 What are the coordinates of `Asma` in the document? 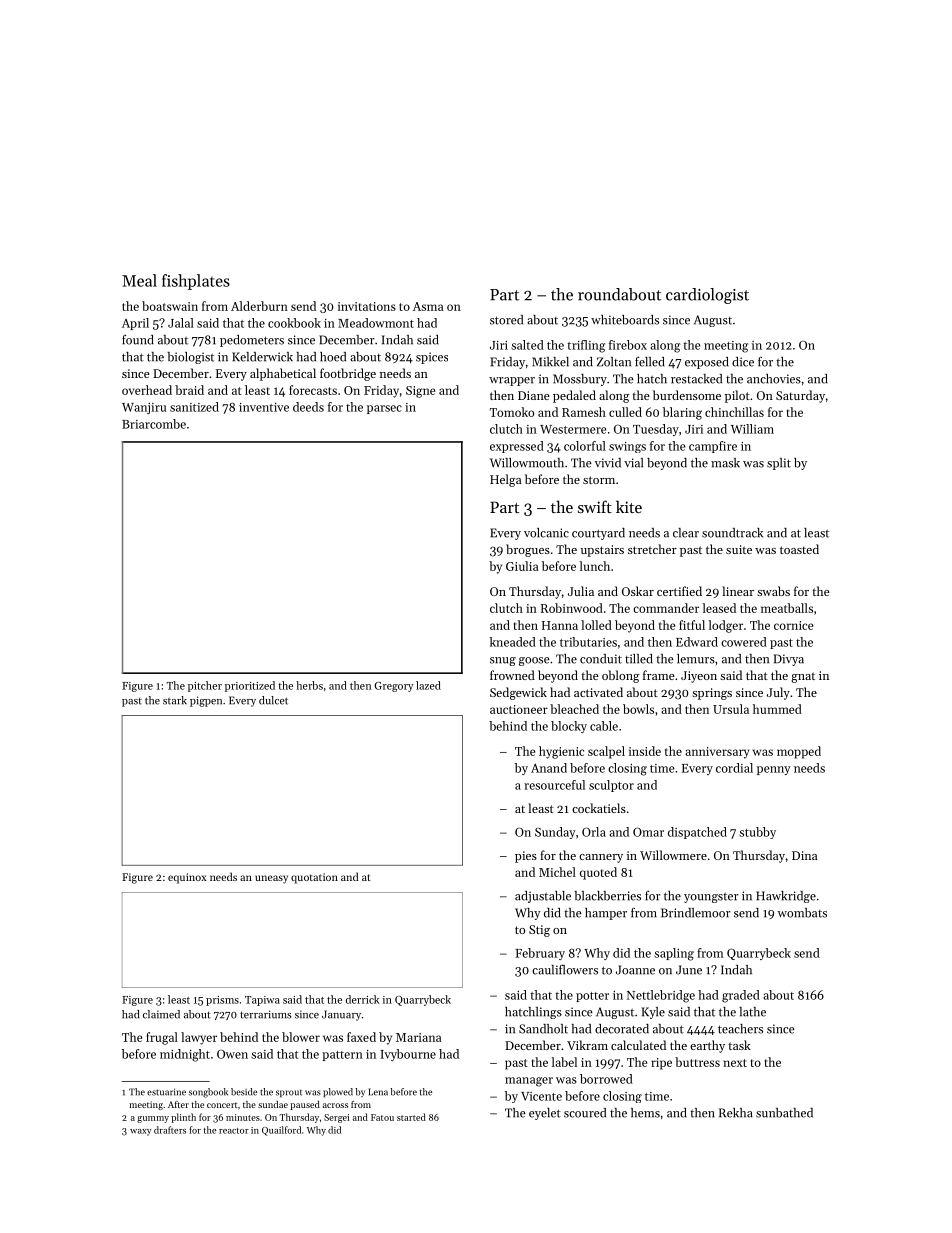 It's located at (428, 306).
